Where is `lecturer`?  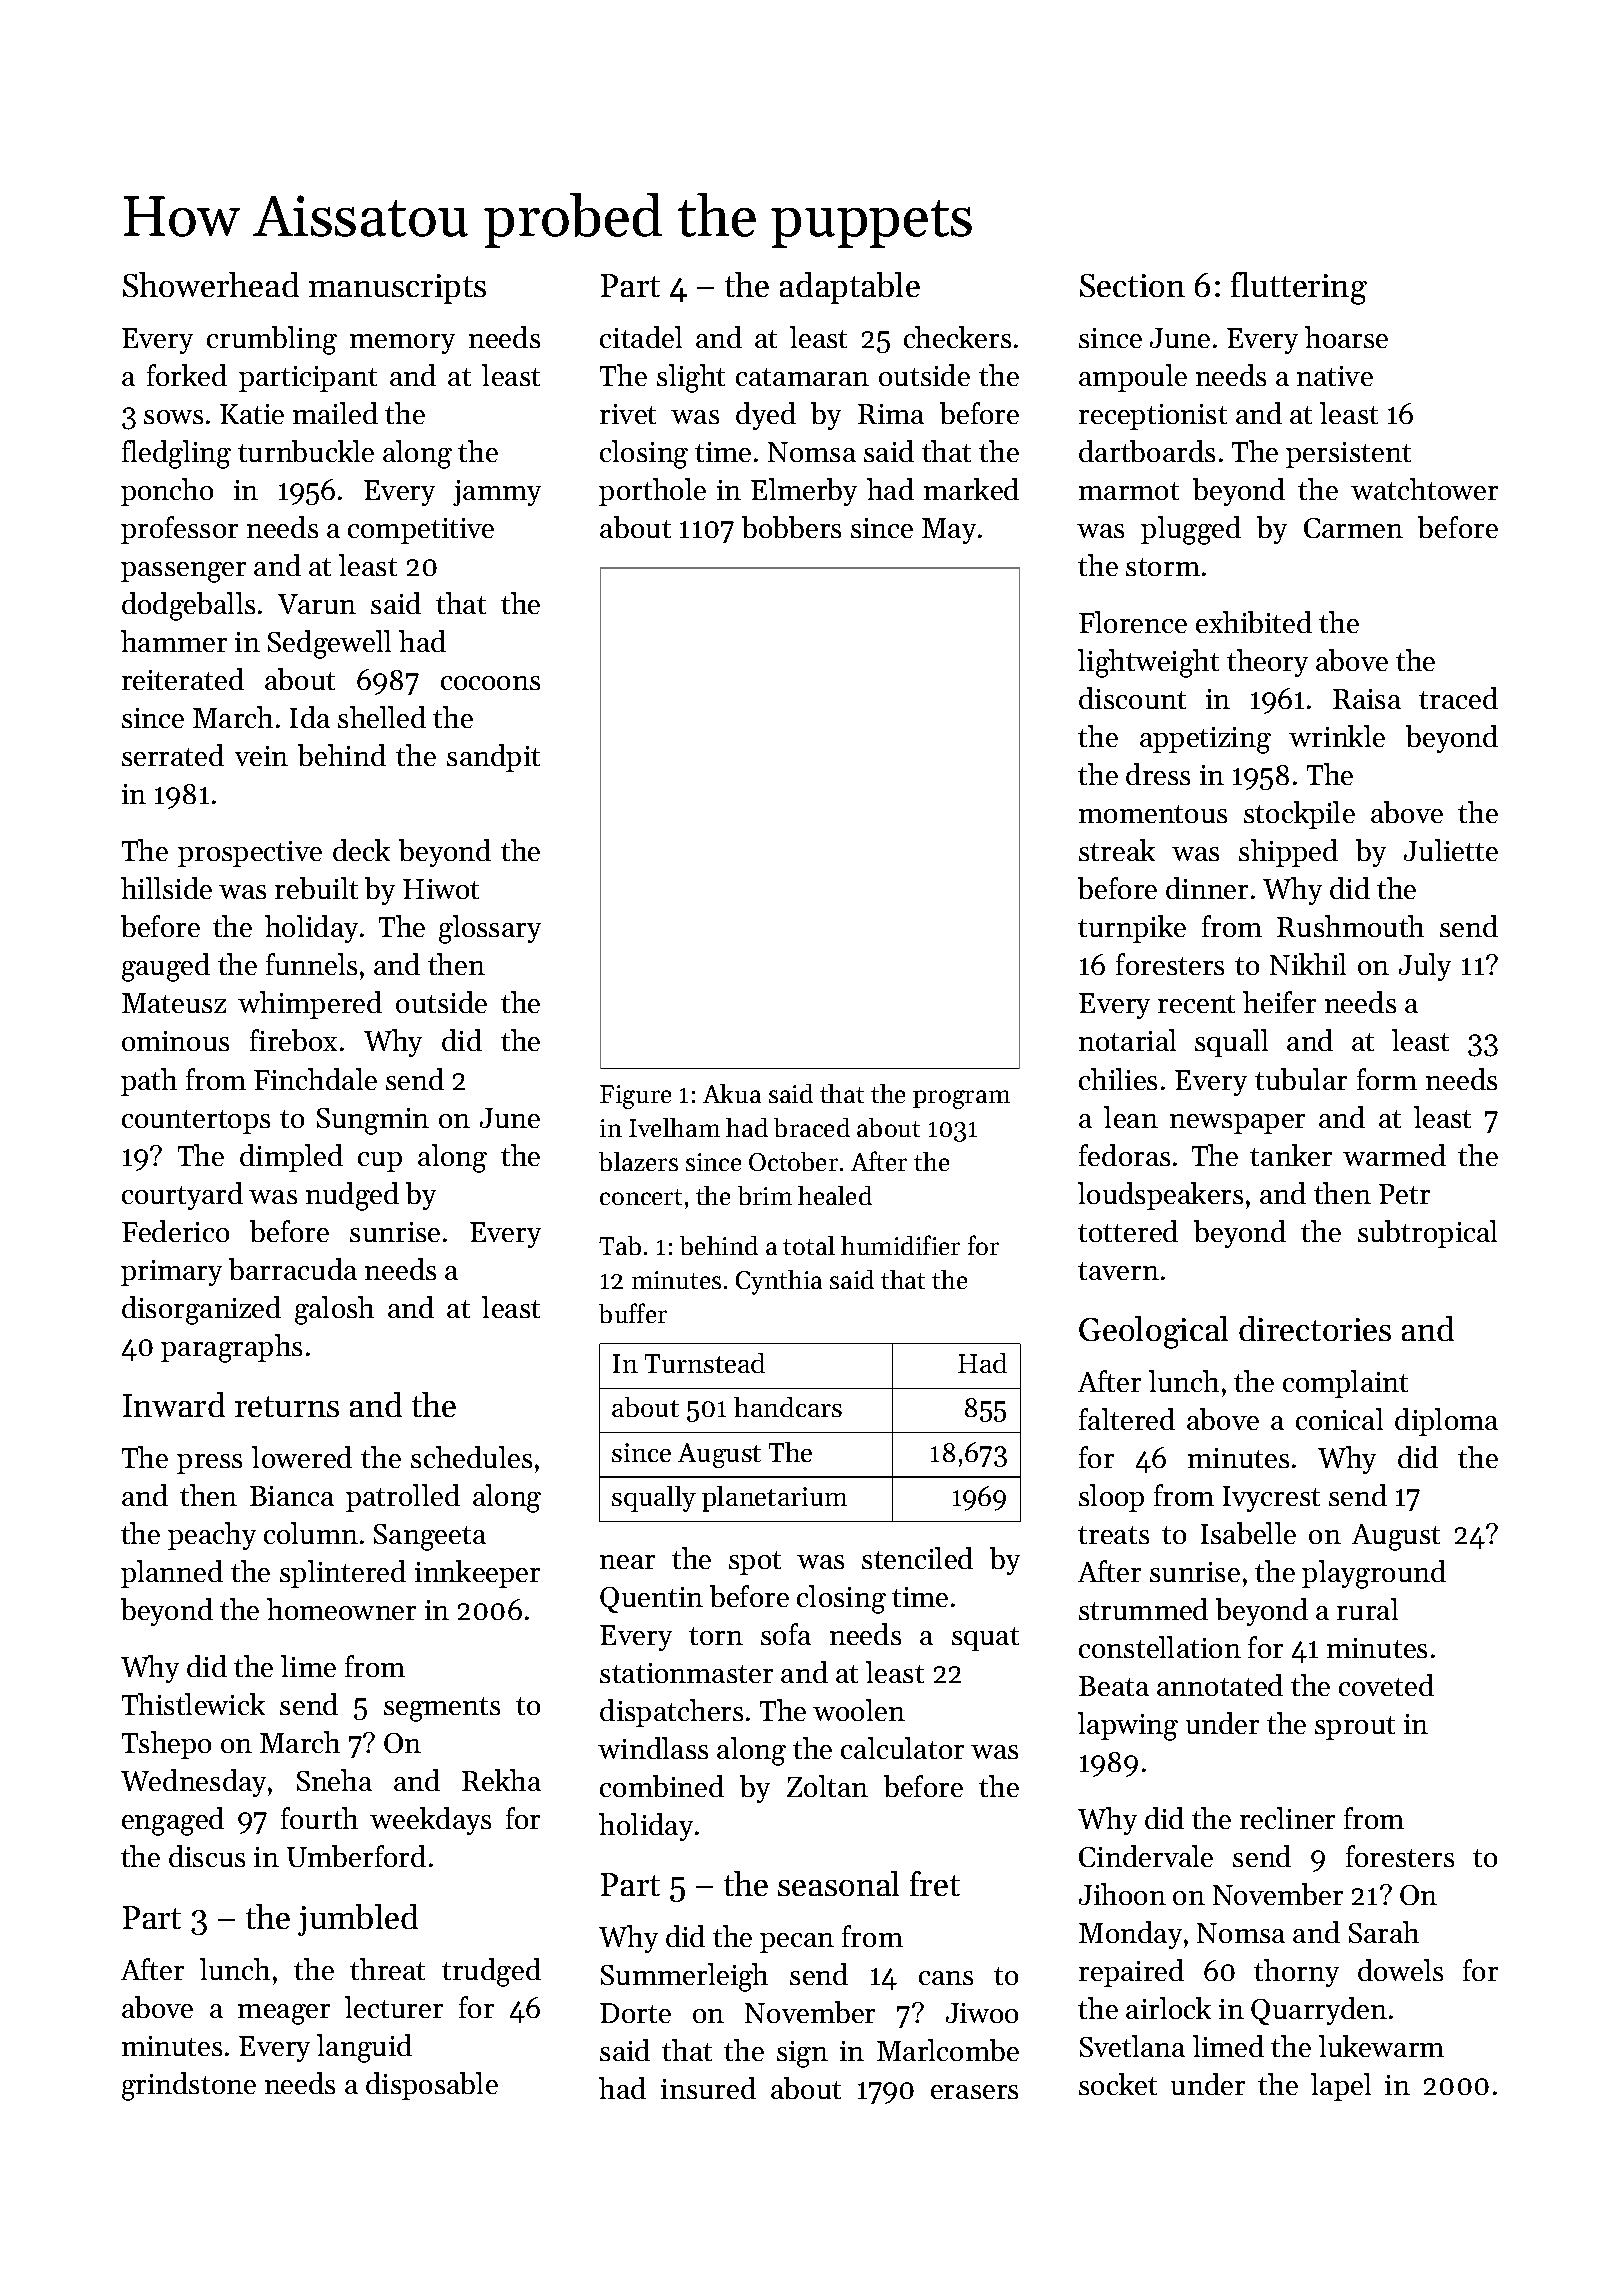 lecturer is located at coordinates (394, 2007).
